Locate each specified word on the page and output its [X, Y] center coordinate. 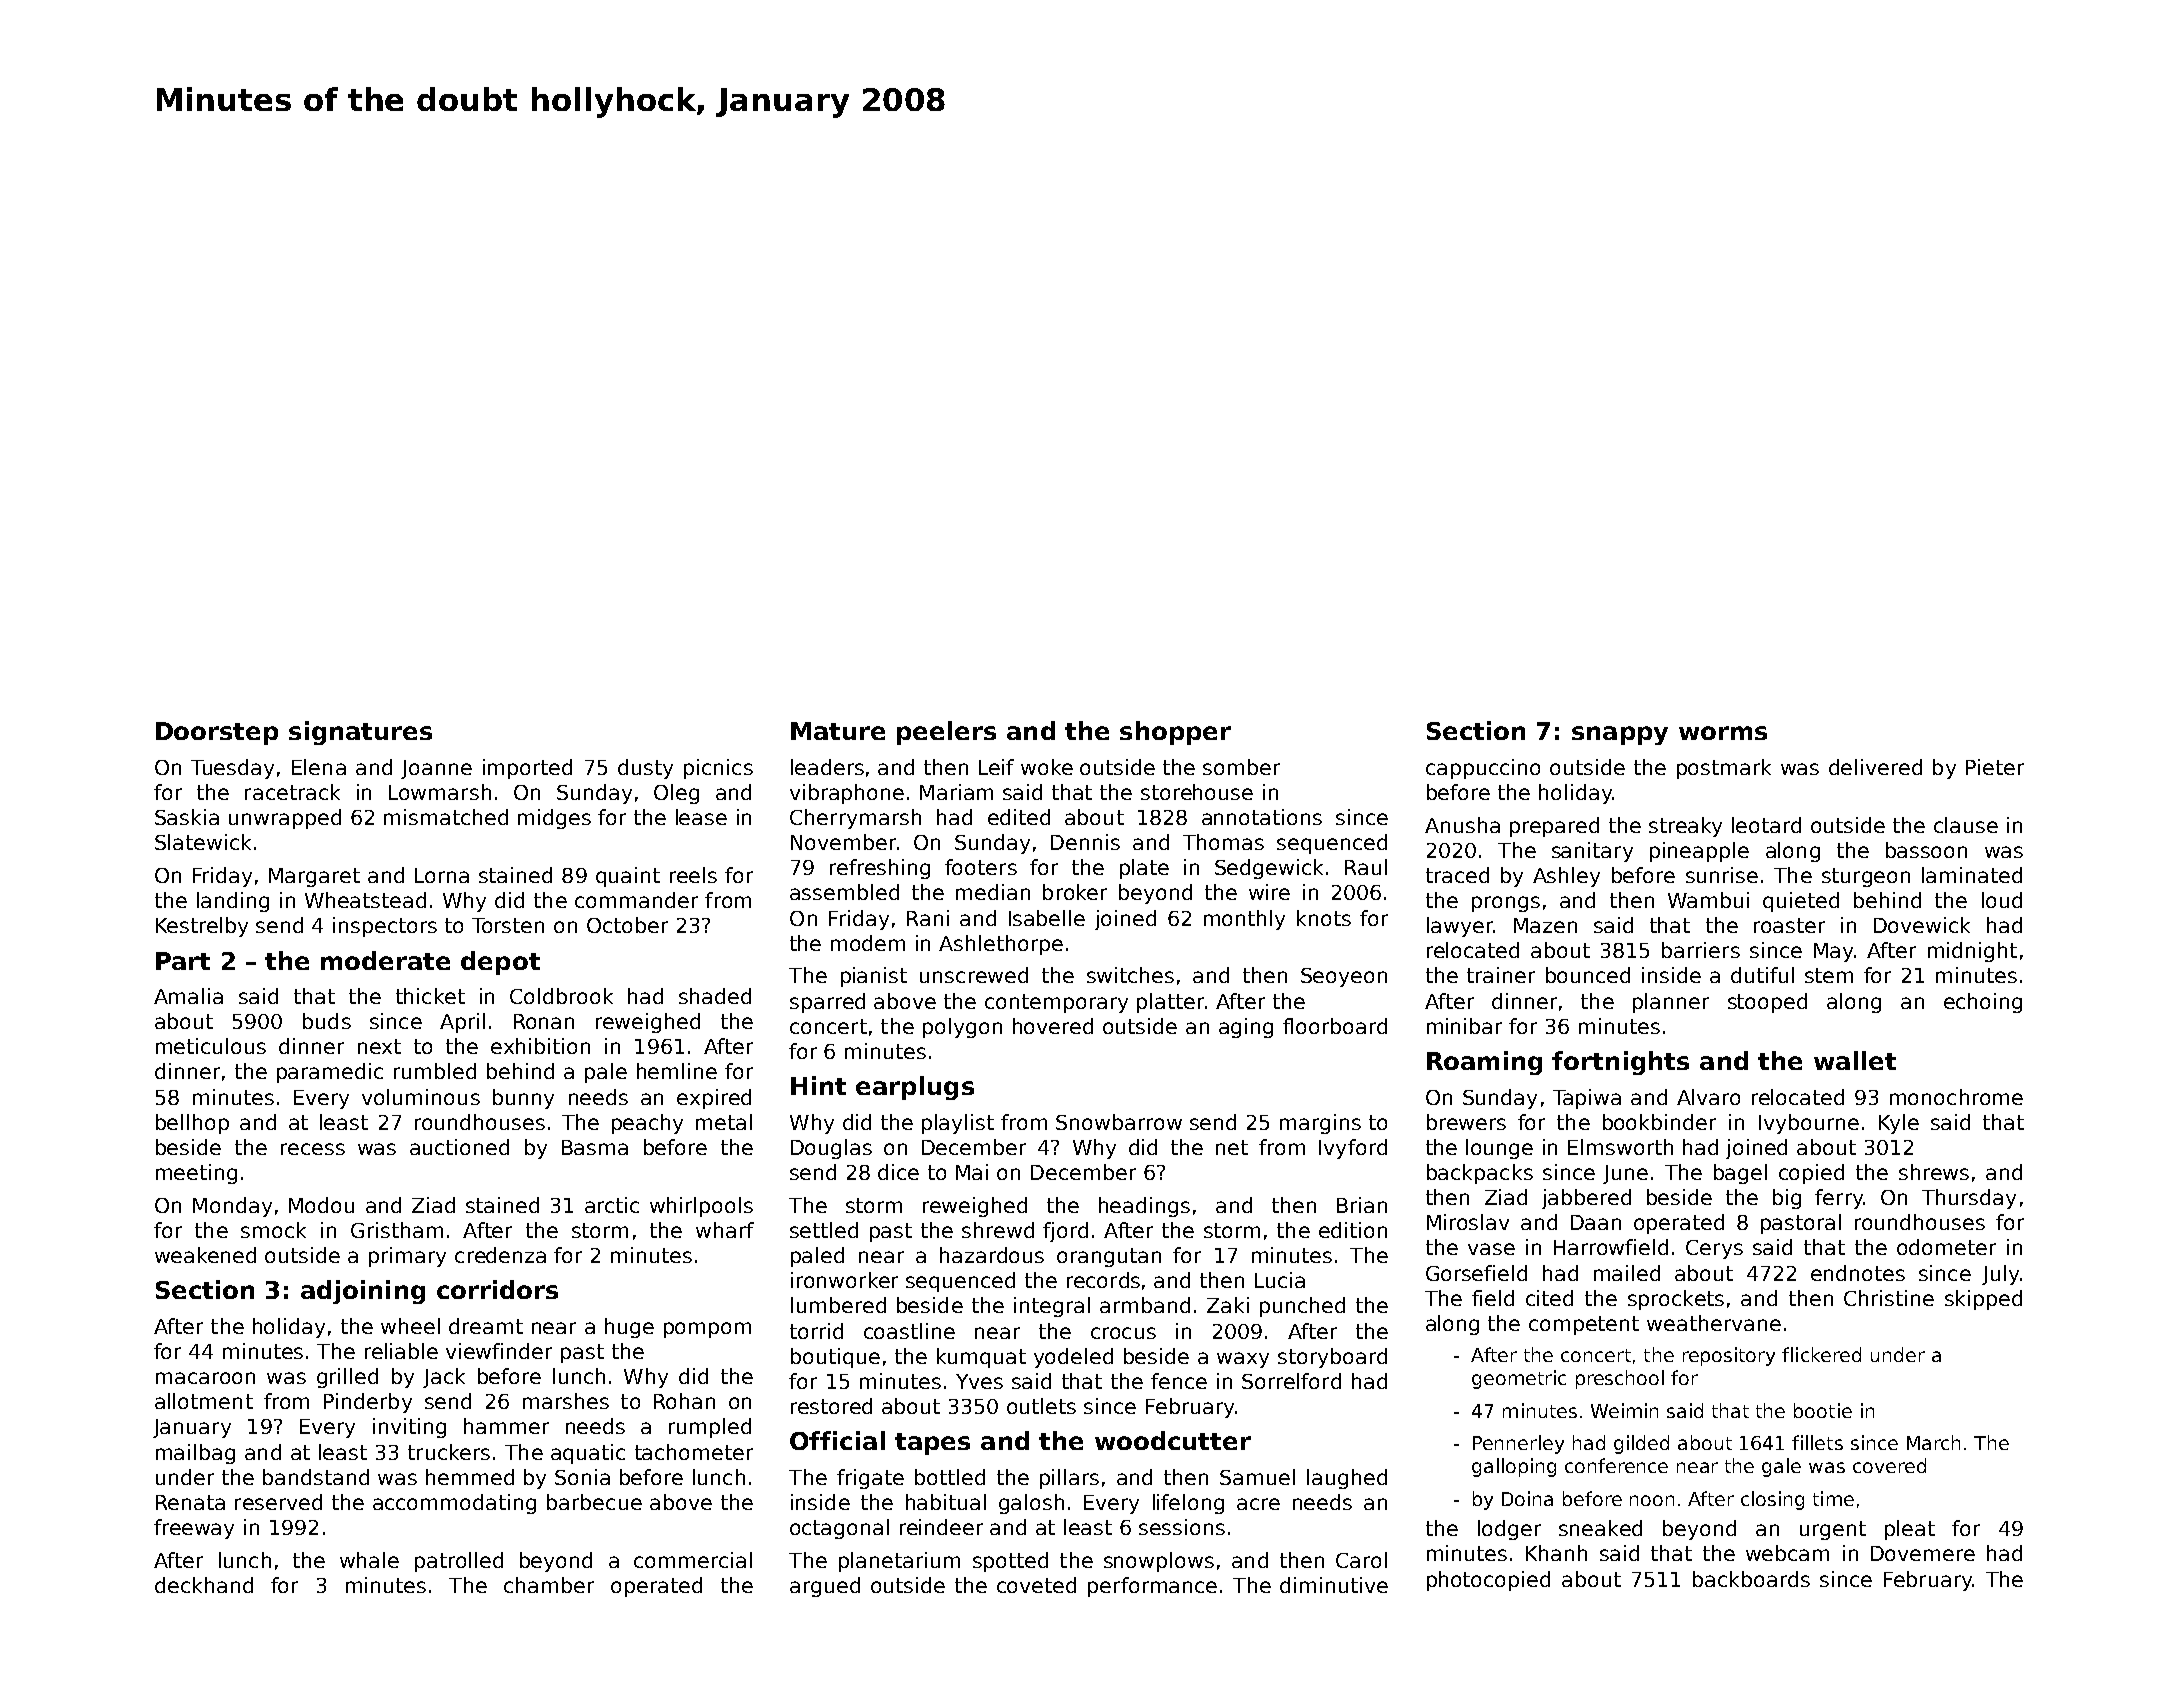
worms [1723, 733]
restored [831, 1406]
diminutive [1334, 1585]
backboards [1751, 1579]
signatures [360, 733]
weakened [205, 1255]
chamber [549, 1585]
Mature [838, 731]
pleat [1910, 1530]
